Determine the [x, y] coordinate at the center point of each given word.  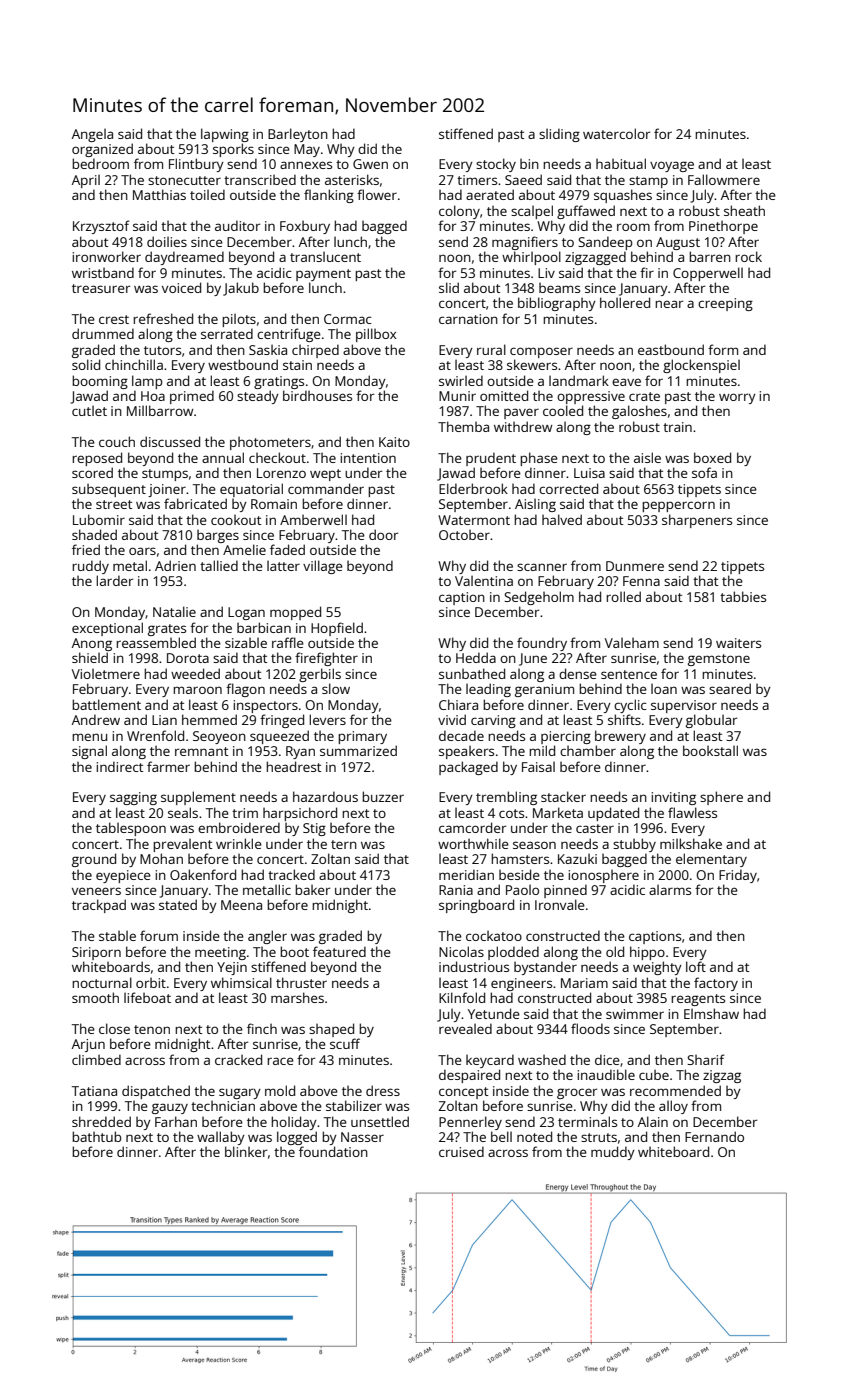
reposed [97, 459]
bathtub [97, 1136]
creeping [725, 304]
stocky [496, 165]
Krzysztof [101, 227]
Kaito [394, 442]
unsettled [380, 1121]
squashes [623, 196]
